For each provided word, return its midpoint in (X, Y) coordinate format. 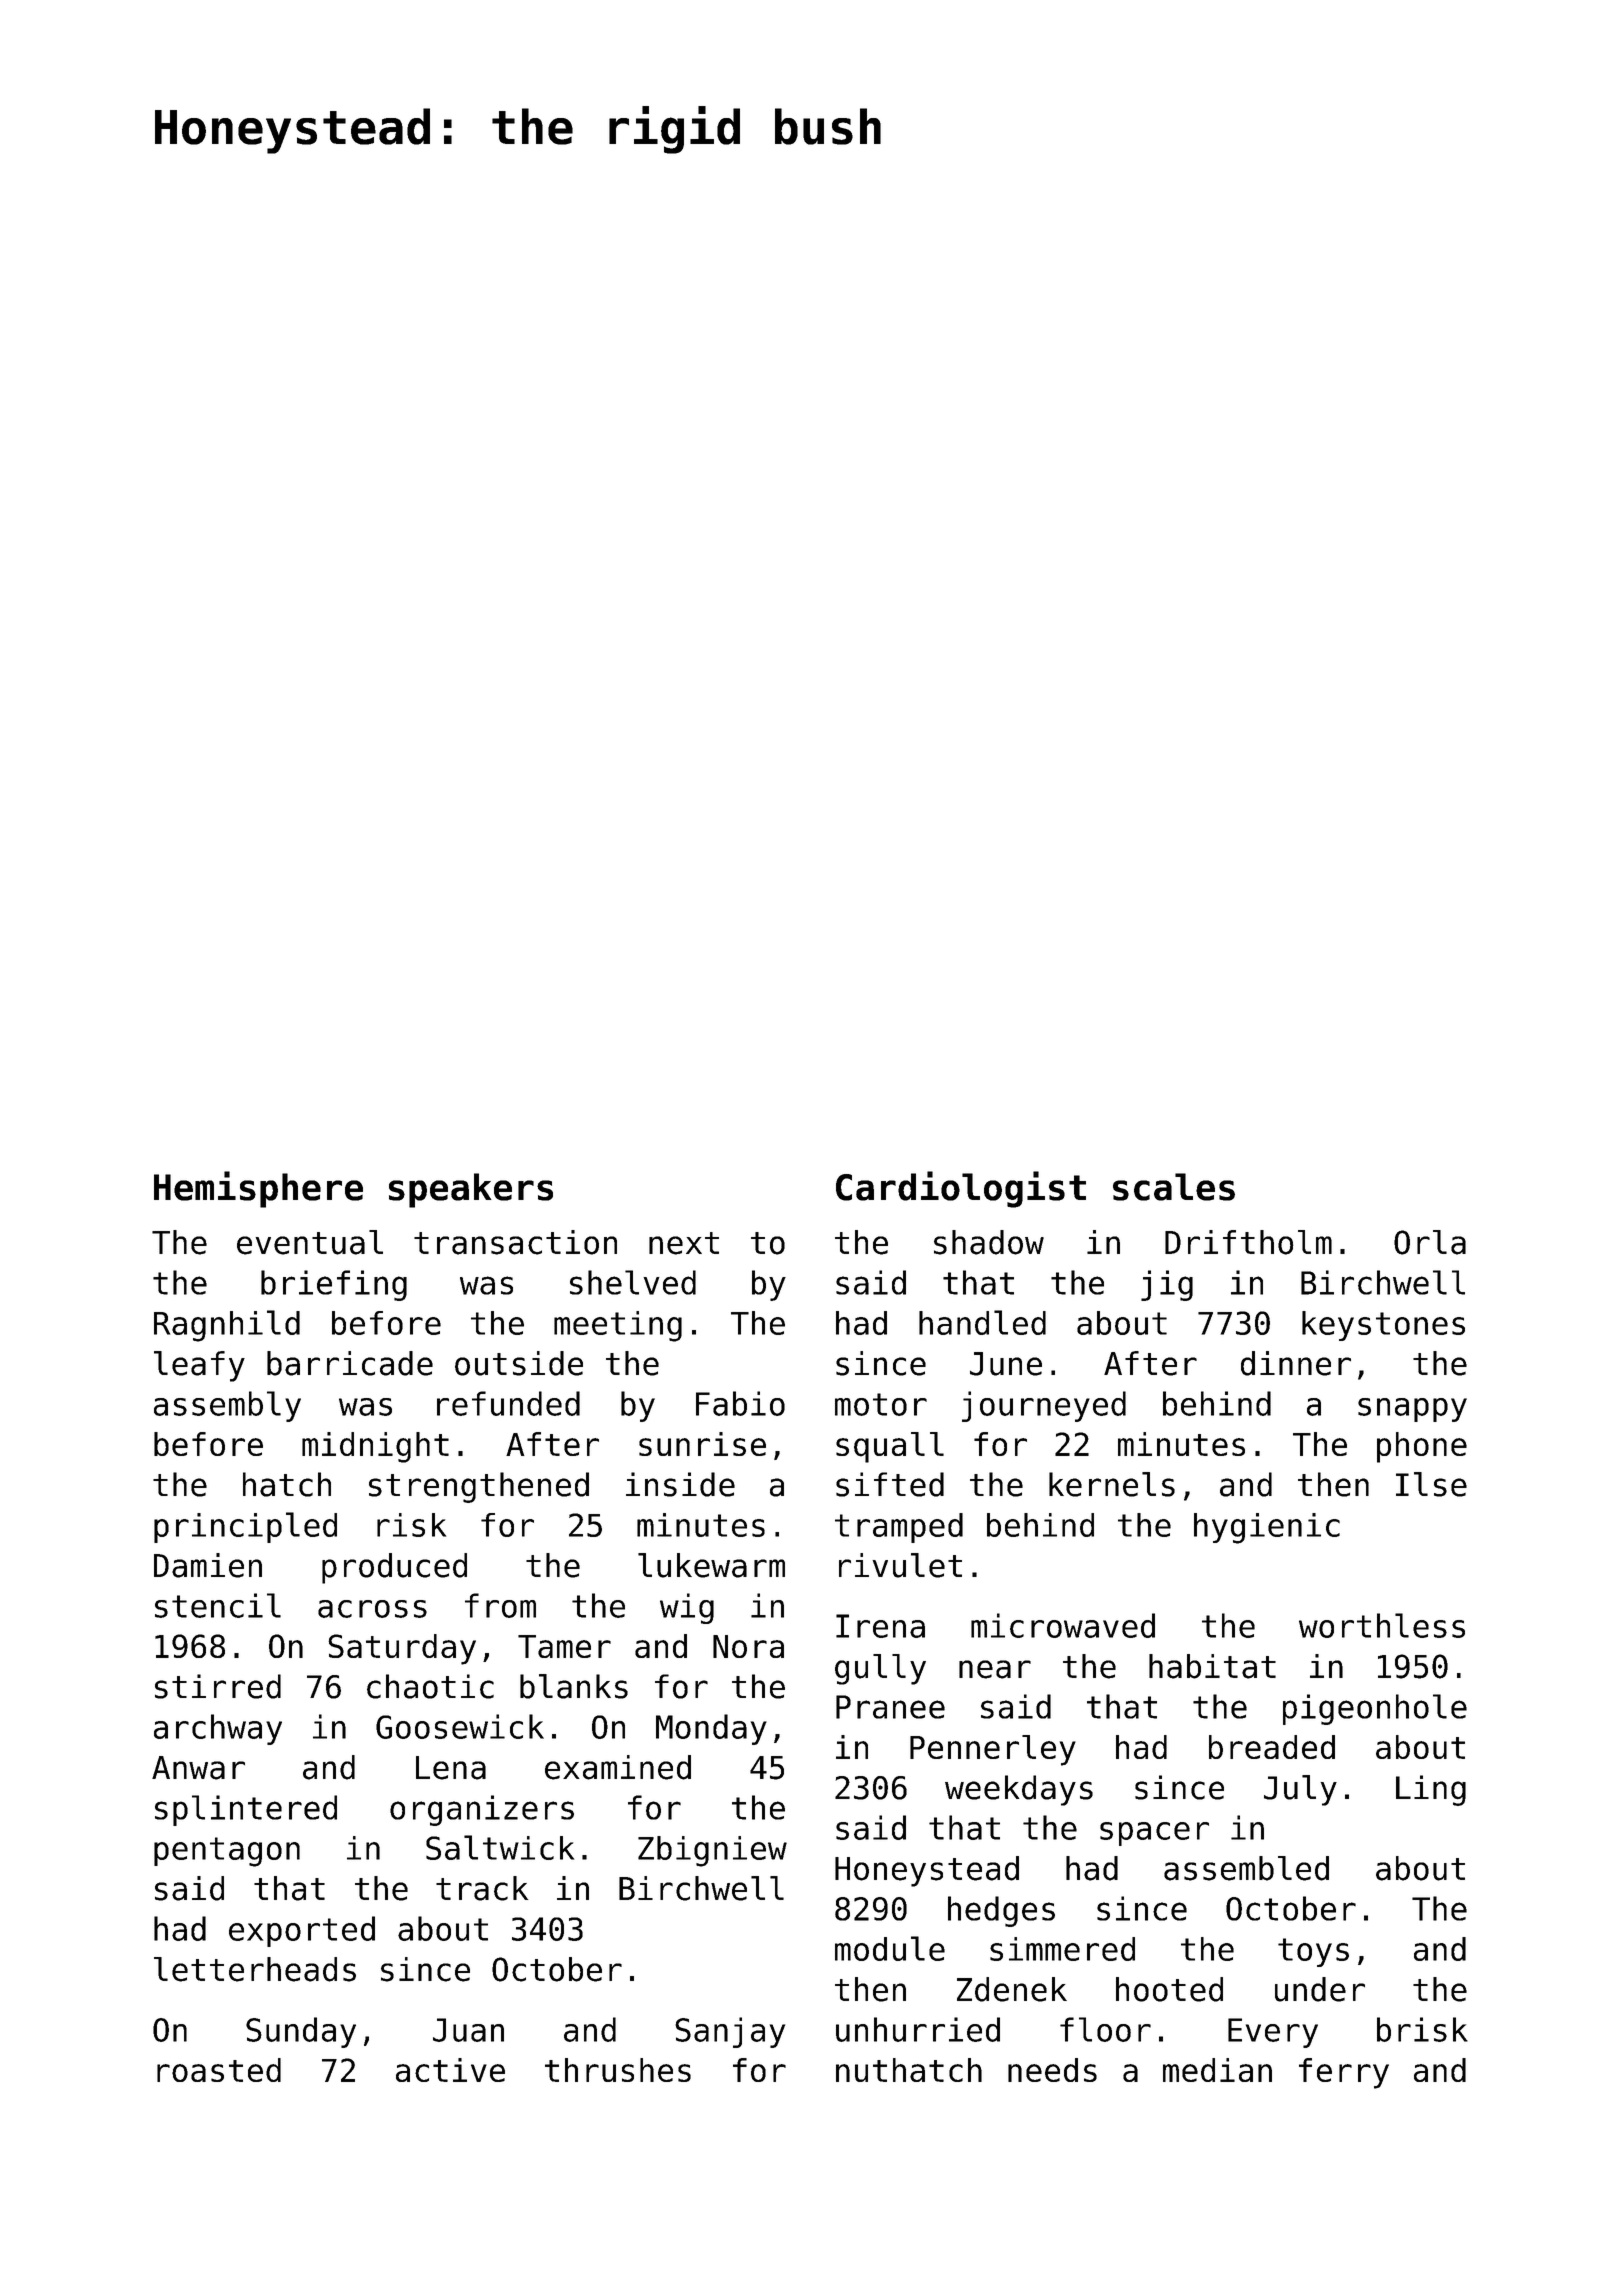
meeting (618, 1326)
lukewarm (711, 1565)
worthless (1382, 1625)
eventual (310, 1242)
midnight (375, 1447)
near (995, 1669)
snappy (1412, 1410)
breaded (1272, 1747)
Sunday (301, 2032)
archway (218, 1729)
